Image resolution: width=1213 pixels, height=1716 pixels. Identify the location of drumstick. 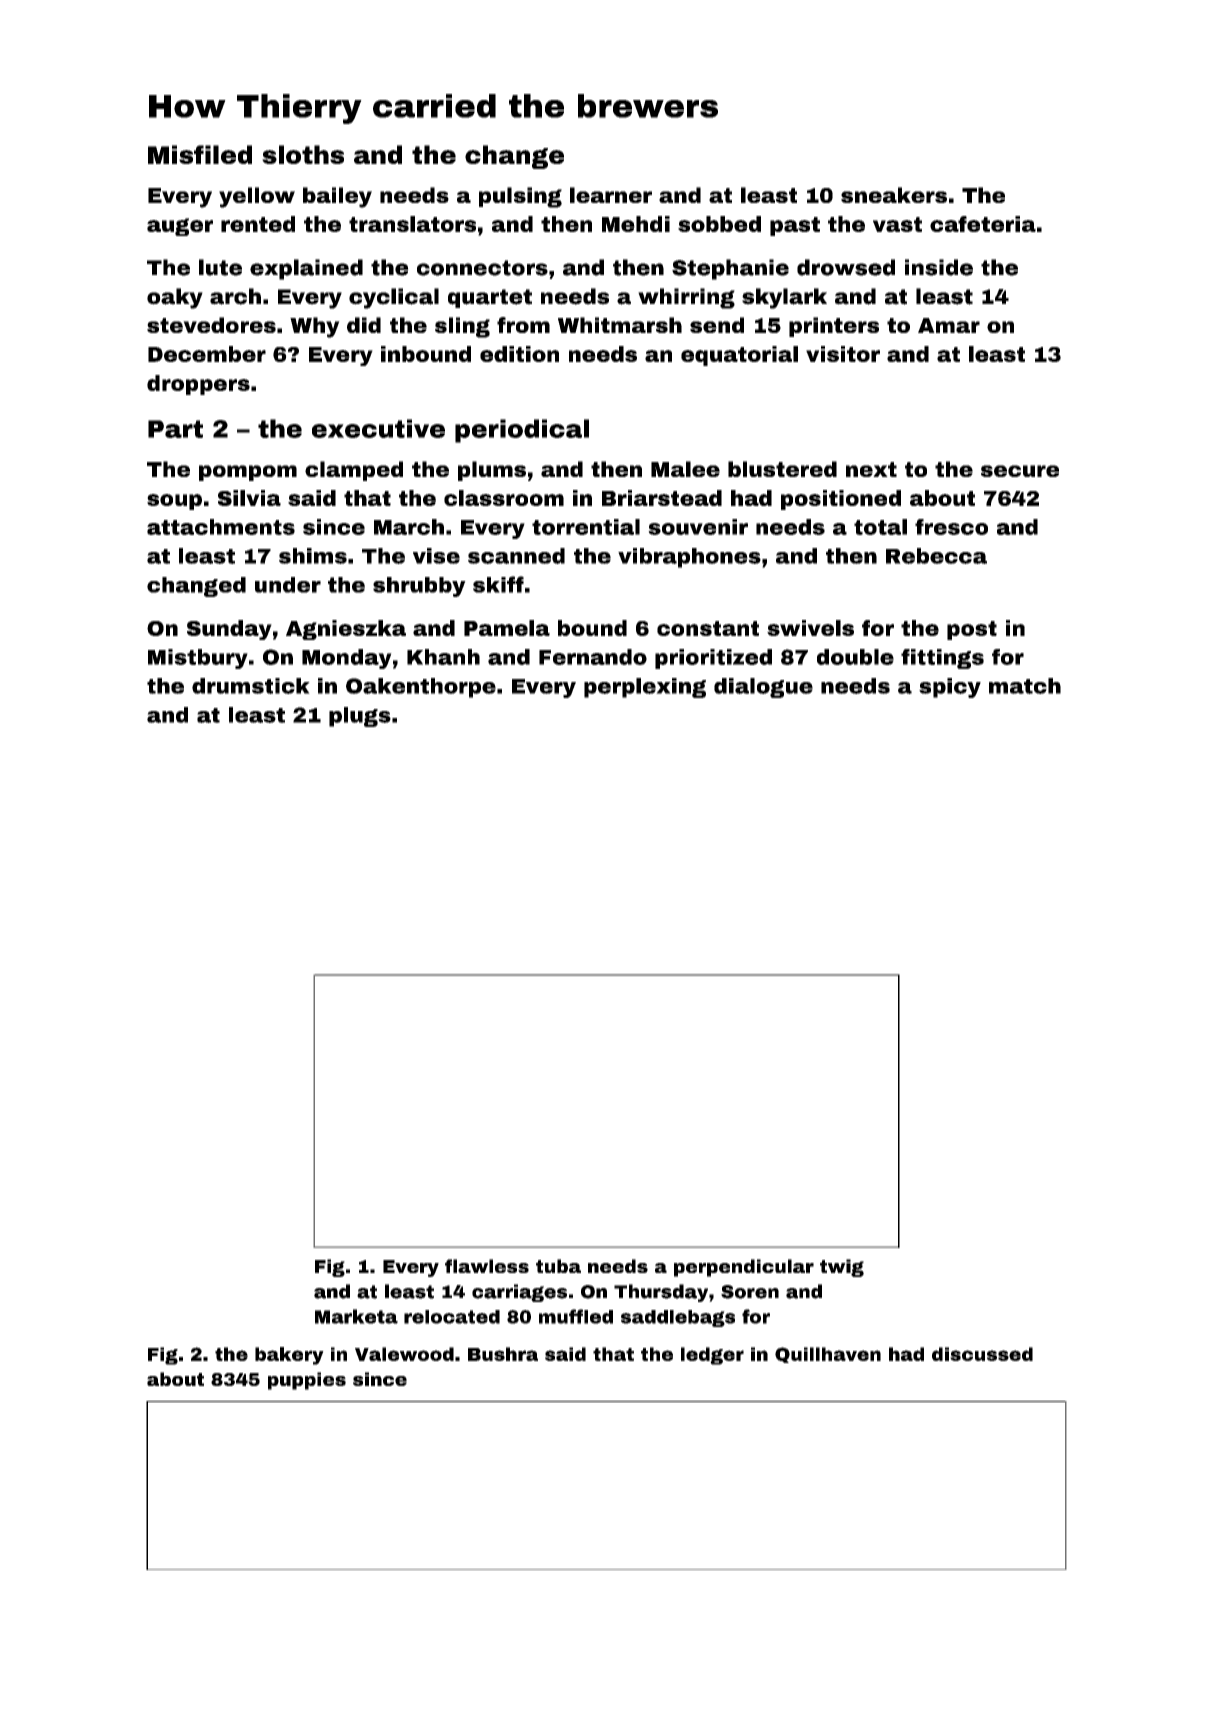
(251, 686).
